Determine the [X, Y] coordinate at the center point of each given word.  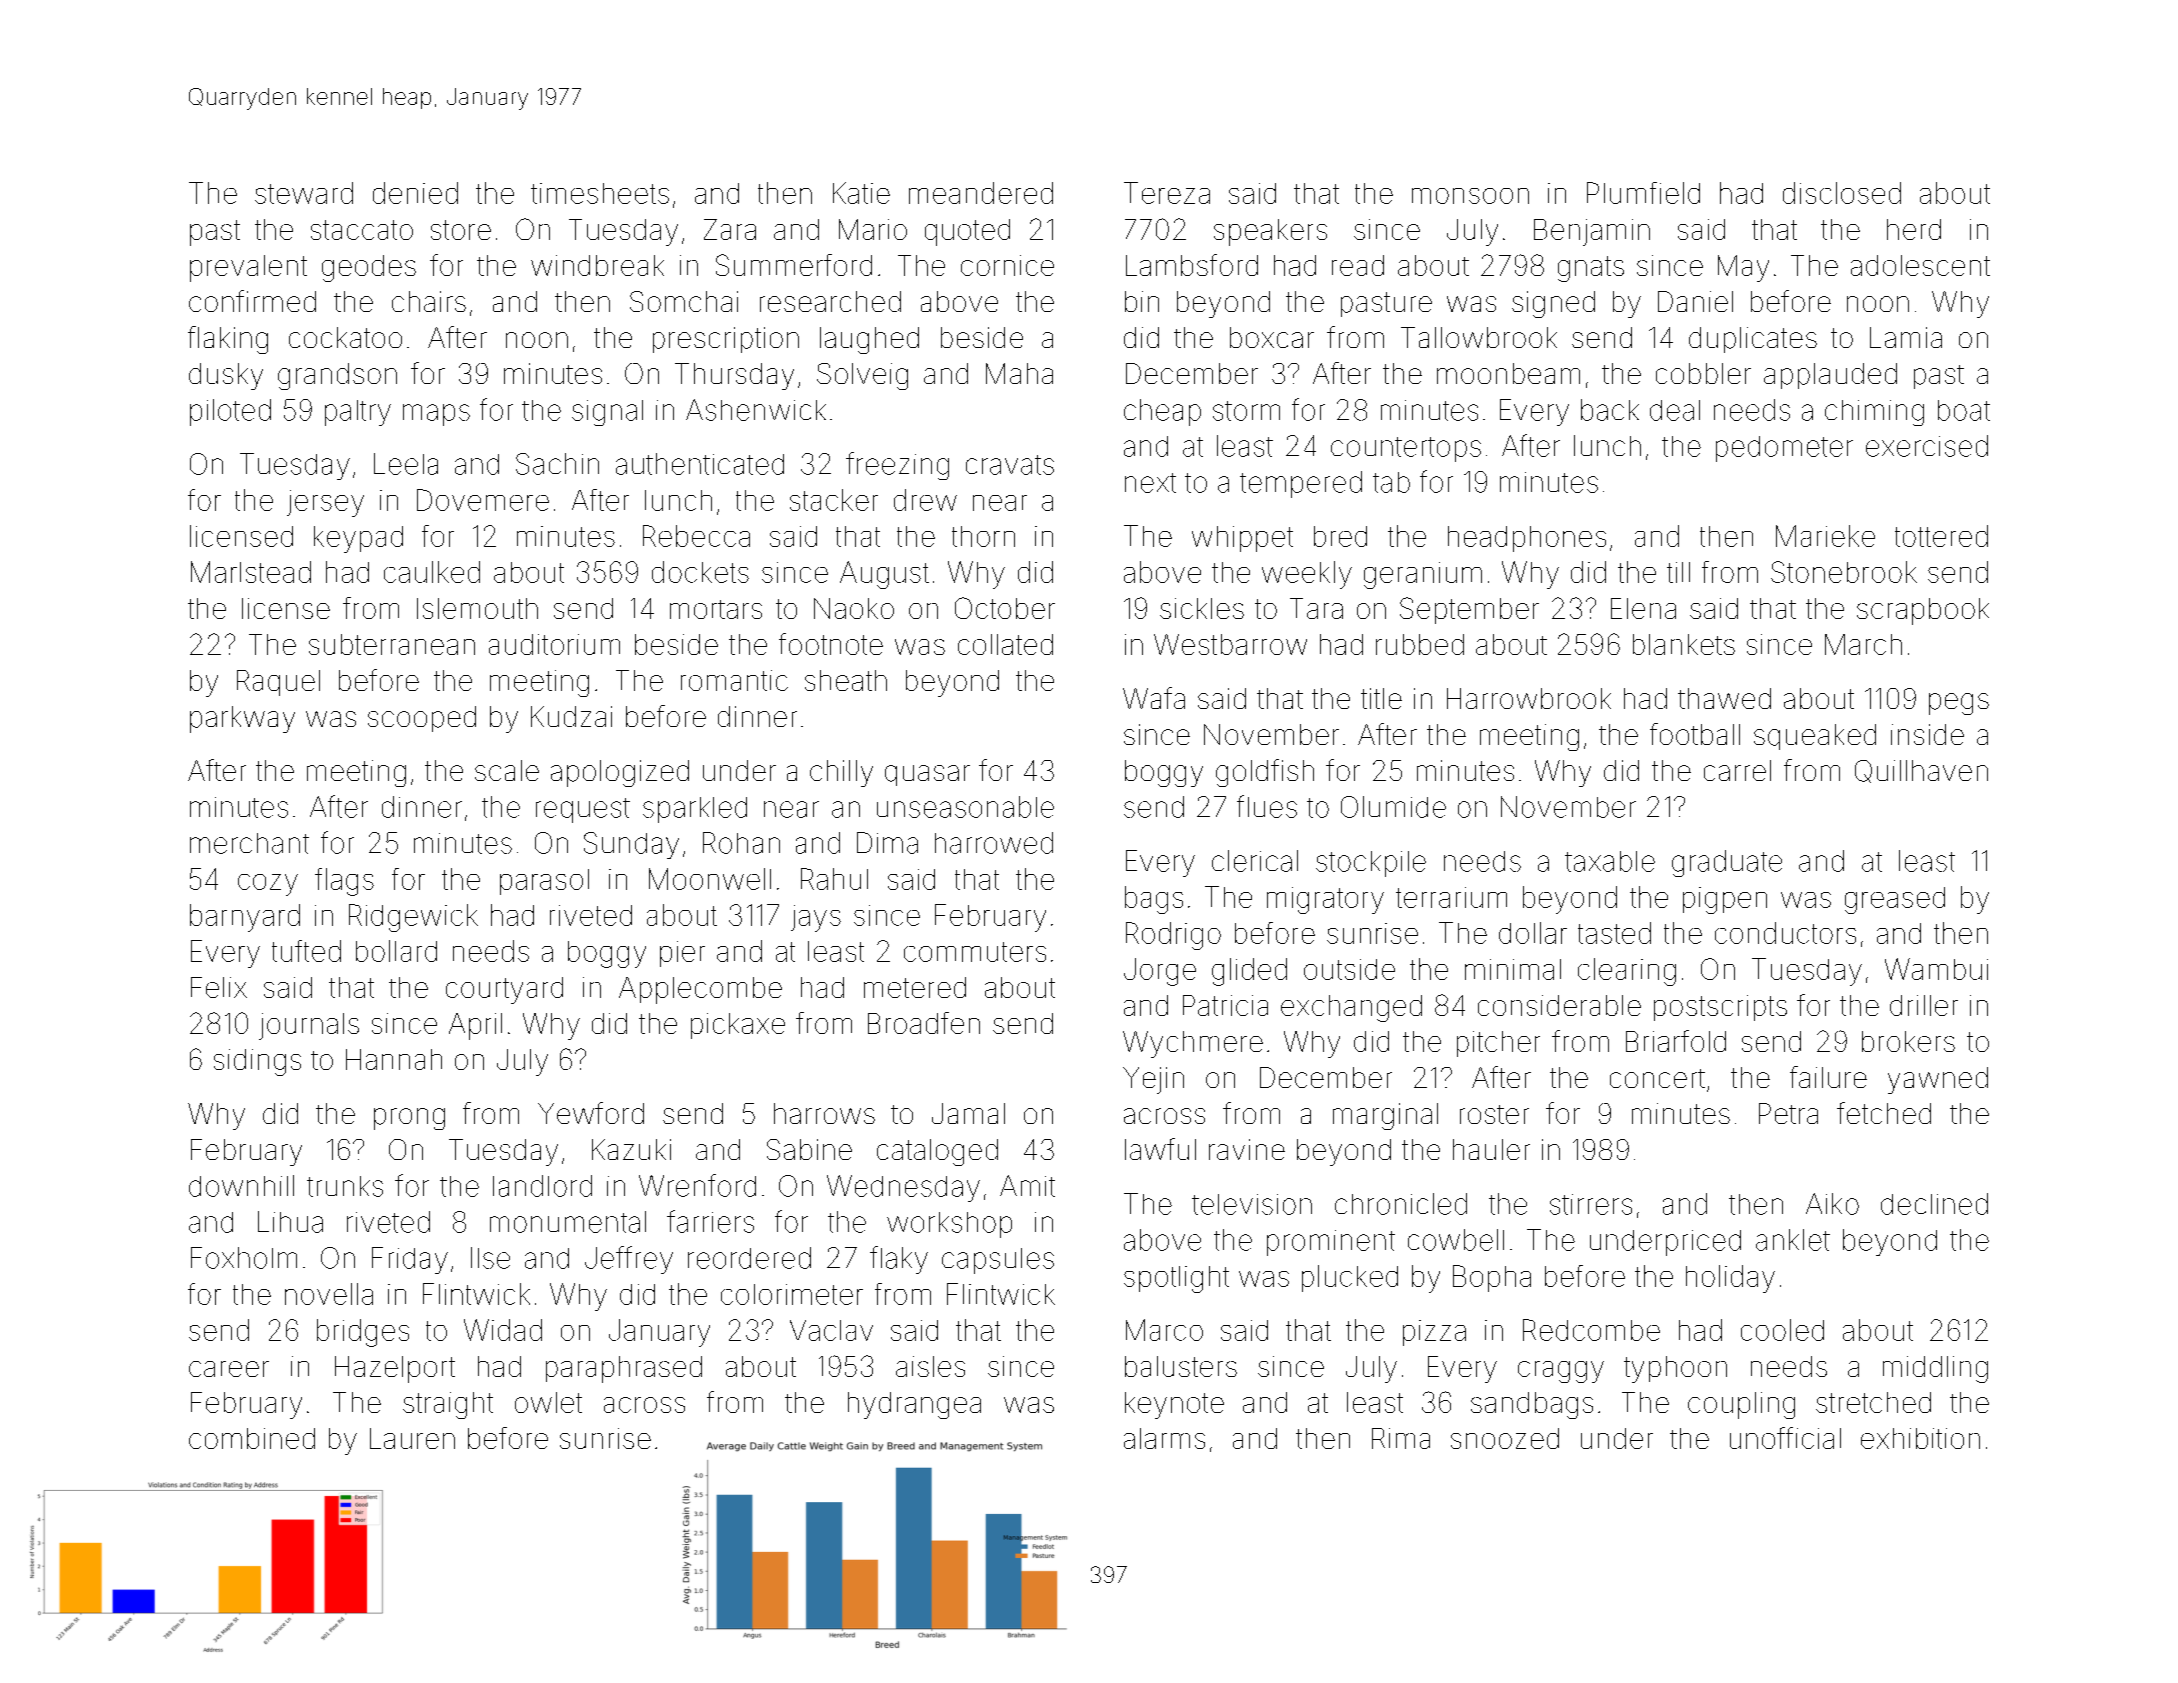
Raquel [278, 683]
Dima [887, 843]
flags [344, 882]
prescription [726, 340]
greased [1895, 900]
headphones [1527, 539]
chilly [841, 773]
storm [1246, 411]
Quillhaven [1921, 771]
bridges [363, 1333]
